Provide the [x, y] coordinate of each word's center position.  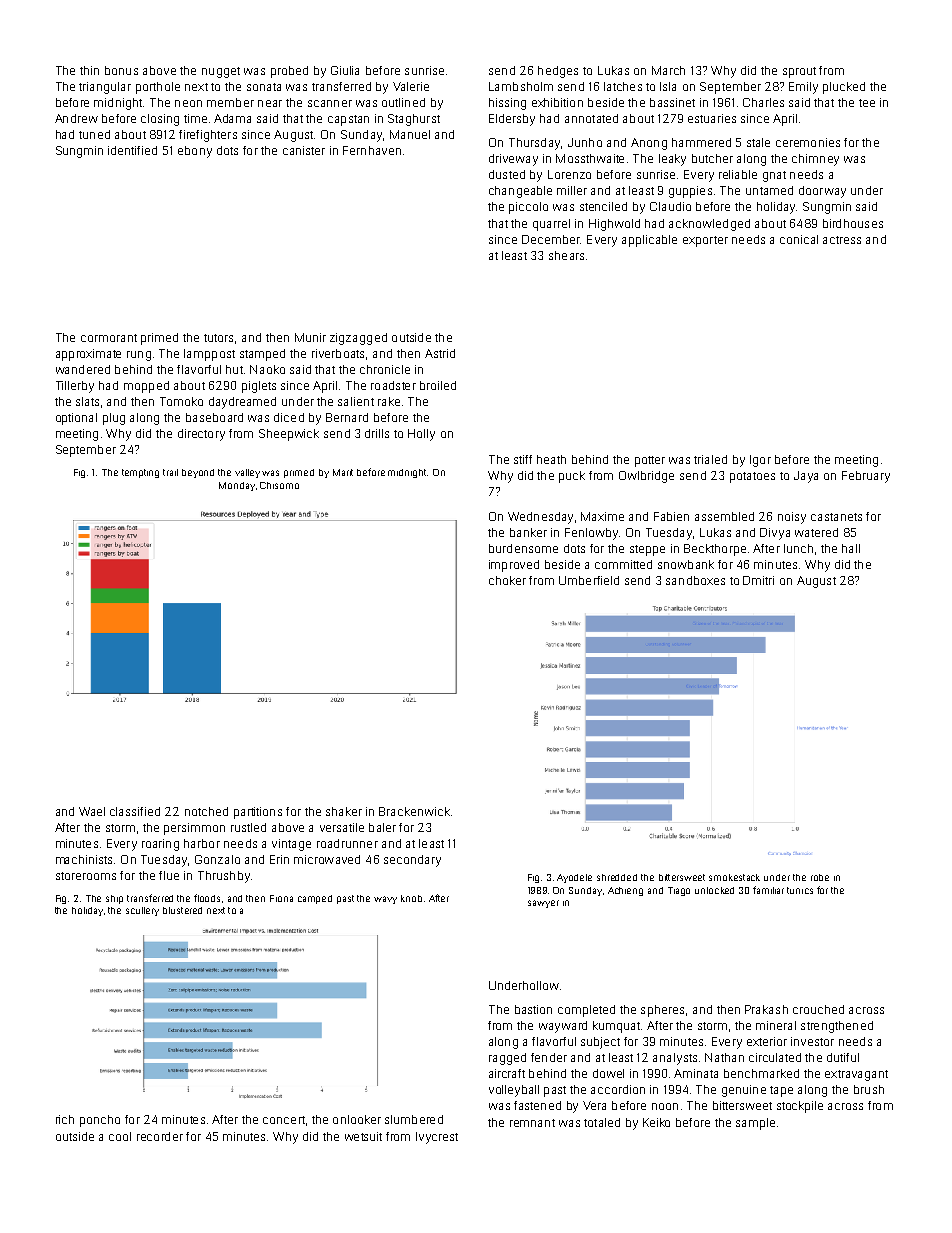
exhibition [557, 102]
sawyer [543, 904]
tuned [94, 134]
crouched [818, 1009]
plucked [844, 88]
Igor [760, 461]
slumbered [414, 1119]
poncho [100, 1121]
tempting [140, 473]
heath [551, 459]
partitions [258, 813]
